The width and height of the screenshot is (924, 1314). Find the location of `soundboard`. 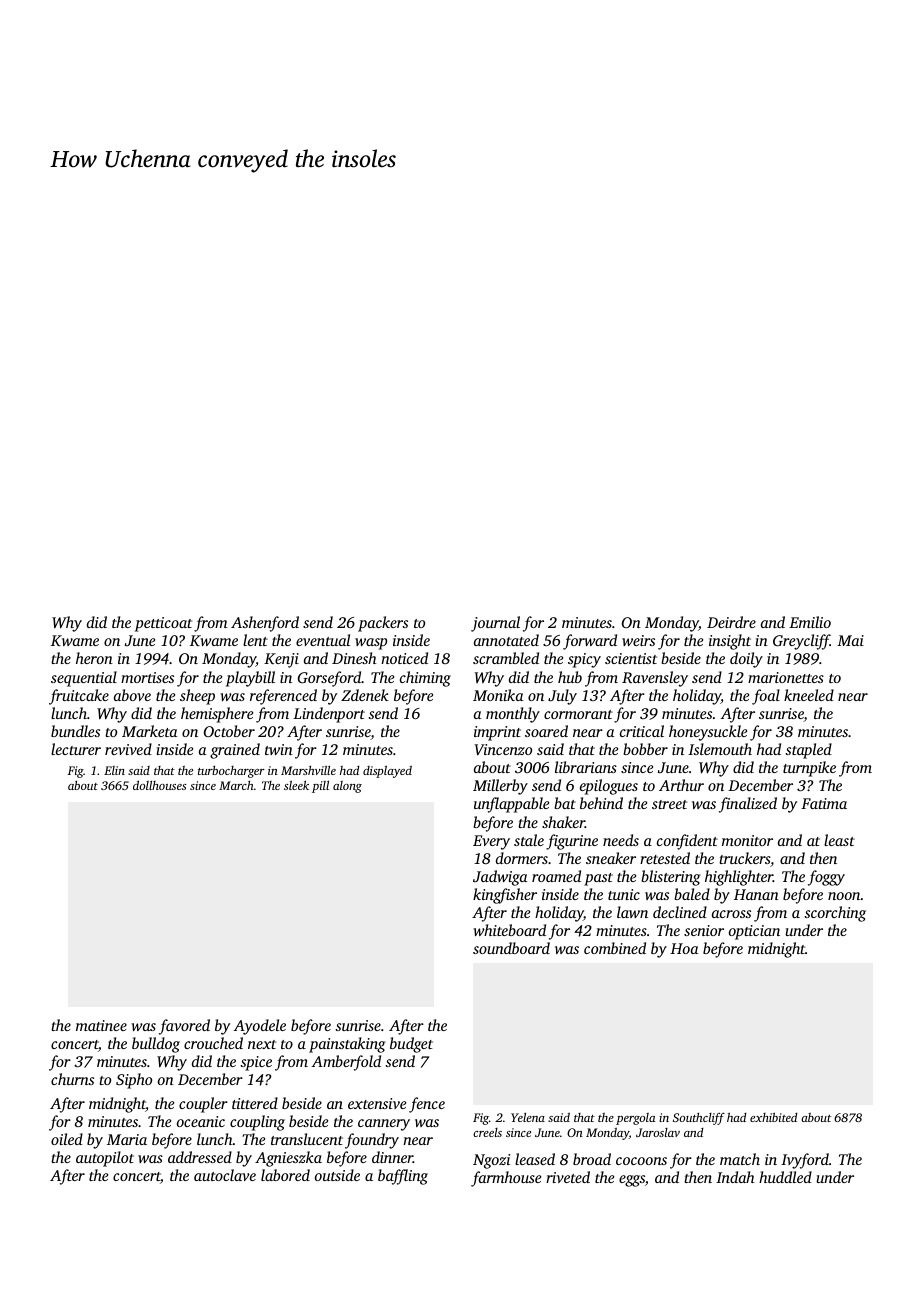

soundboard is located at coordinates (511, 948).
